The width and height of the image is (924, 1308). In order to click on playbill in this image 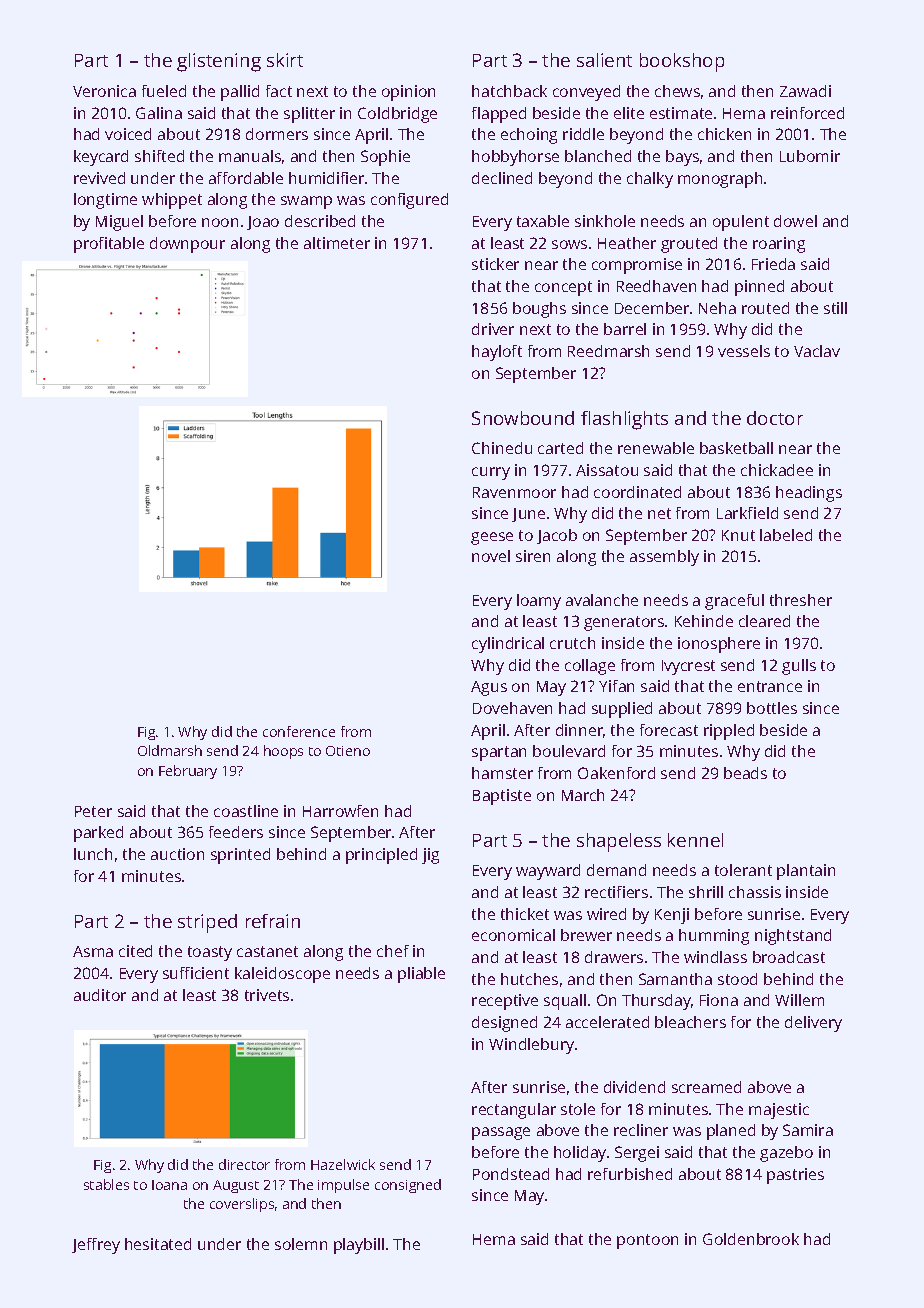, I will do `click(359, 1246)`.
